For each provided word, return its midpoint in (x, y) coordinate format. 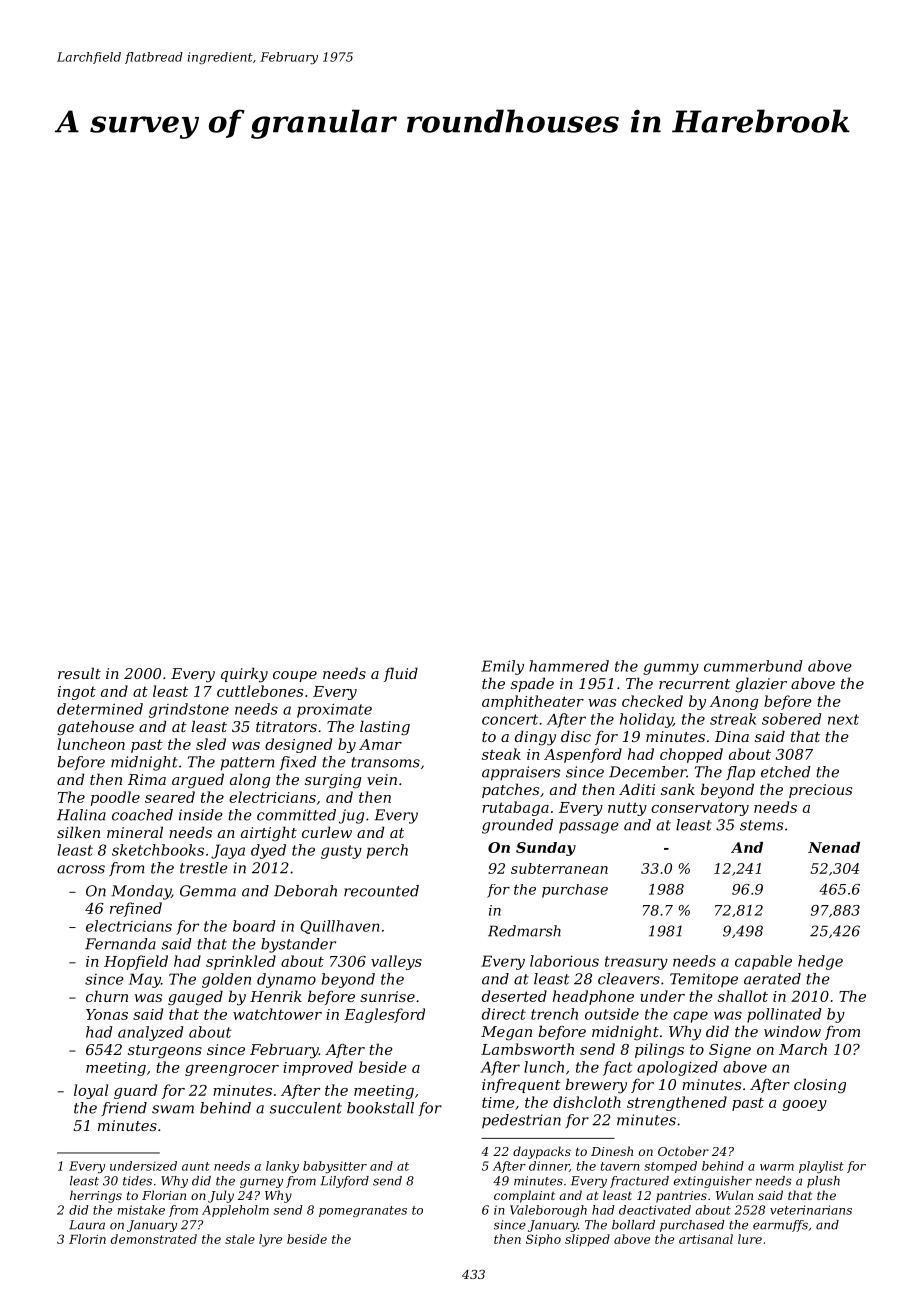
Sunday (546, 849)
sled (211, 744)
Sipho (543, 1240)
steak (501, 754)
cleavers (629, 979)
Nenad (834, 847)
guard (135, 1091)
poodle (115, 798)
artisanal (706, 1239)
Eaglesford (384, 1015)
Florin (87, 1239)
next (843, 719)
